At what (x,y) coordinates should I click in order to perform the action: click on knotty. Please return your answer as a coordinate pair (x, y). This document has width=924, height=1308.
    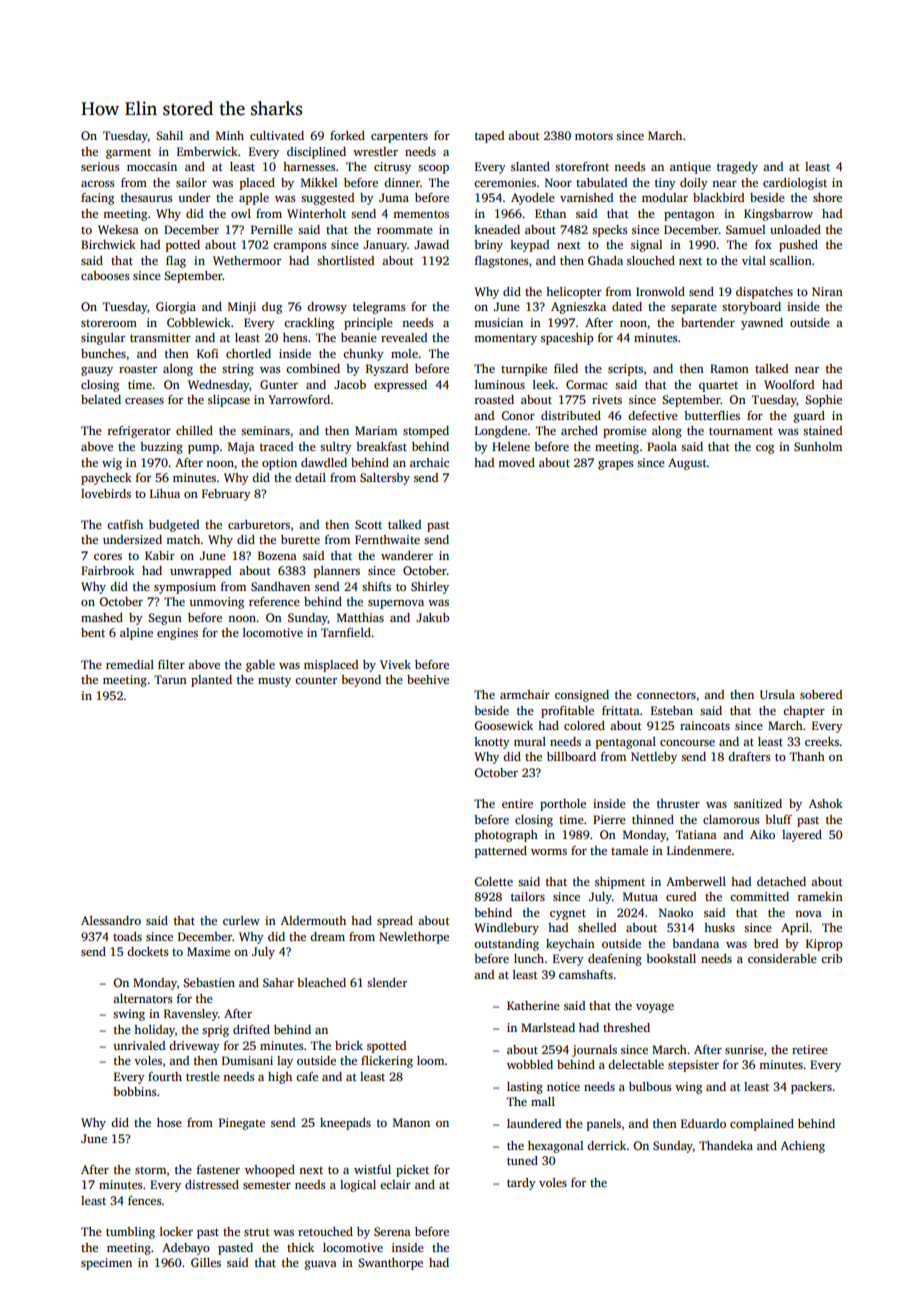
    Looking at the image, I should click on (492, 743).
